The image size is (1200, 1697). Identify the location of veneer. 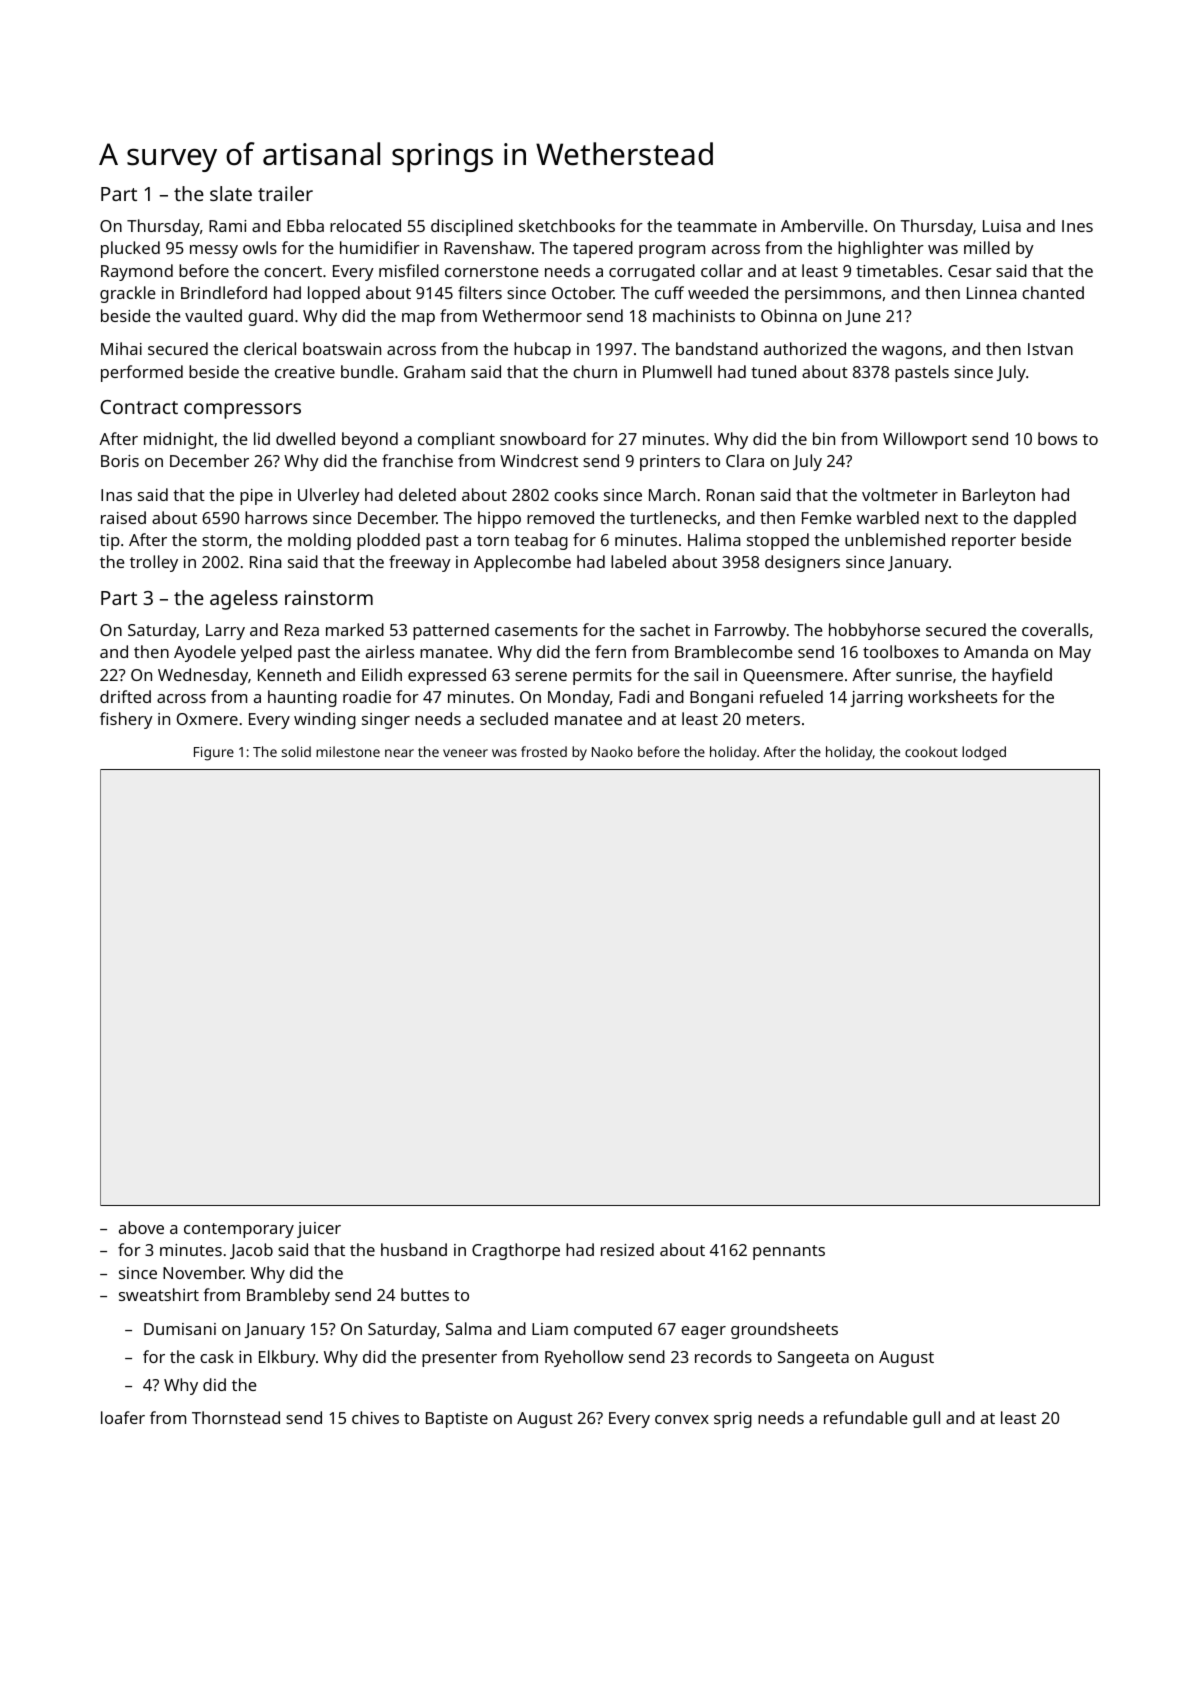
(465, 753).
